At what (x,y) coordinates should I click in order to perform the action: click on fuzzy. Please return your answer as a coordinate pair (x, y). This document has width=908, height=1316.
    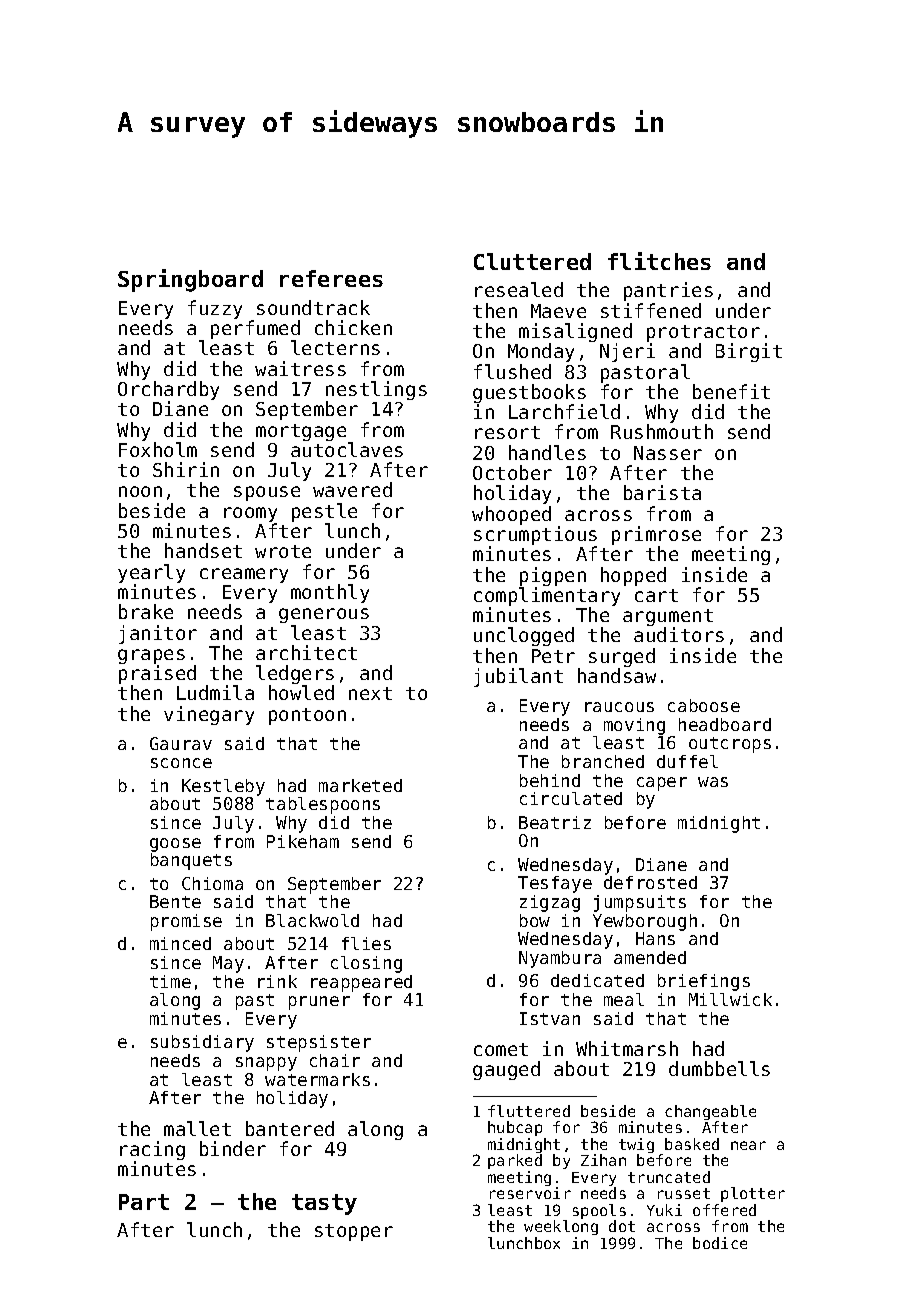
    Looking at the image, I should click on (215, 309).
